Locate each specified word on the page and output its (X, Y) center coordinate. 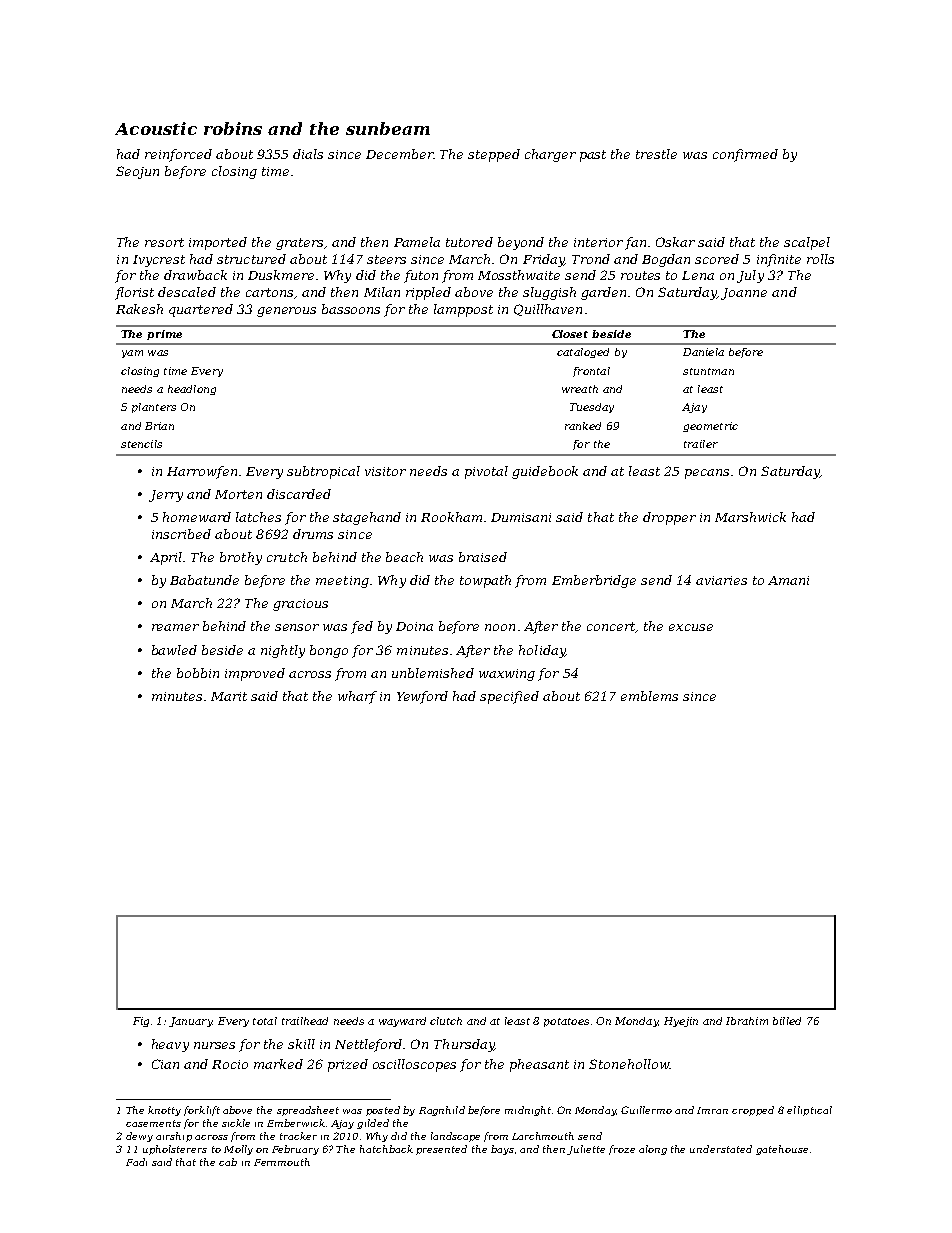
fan (635, 243)
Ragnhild (442, 1111)
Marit (229, 696)
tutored (469, 242)
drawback (195, 275)
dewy (139, 1137)
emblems (649, 696)
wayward (402, 1022)
